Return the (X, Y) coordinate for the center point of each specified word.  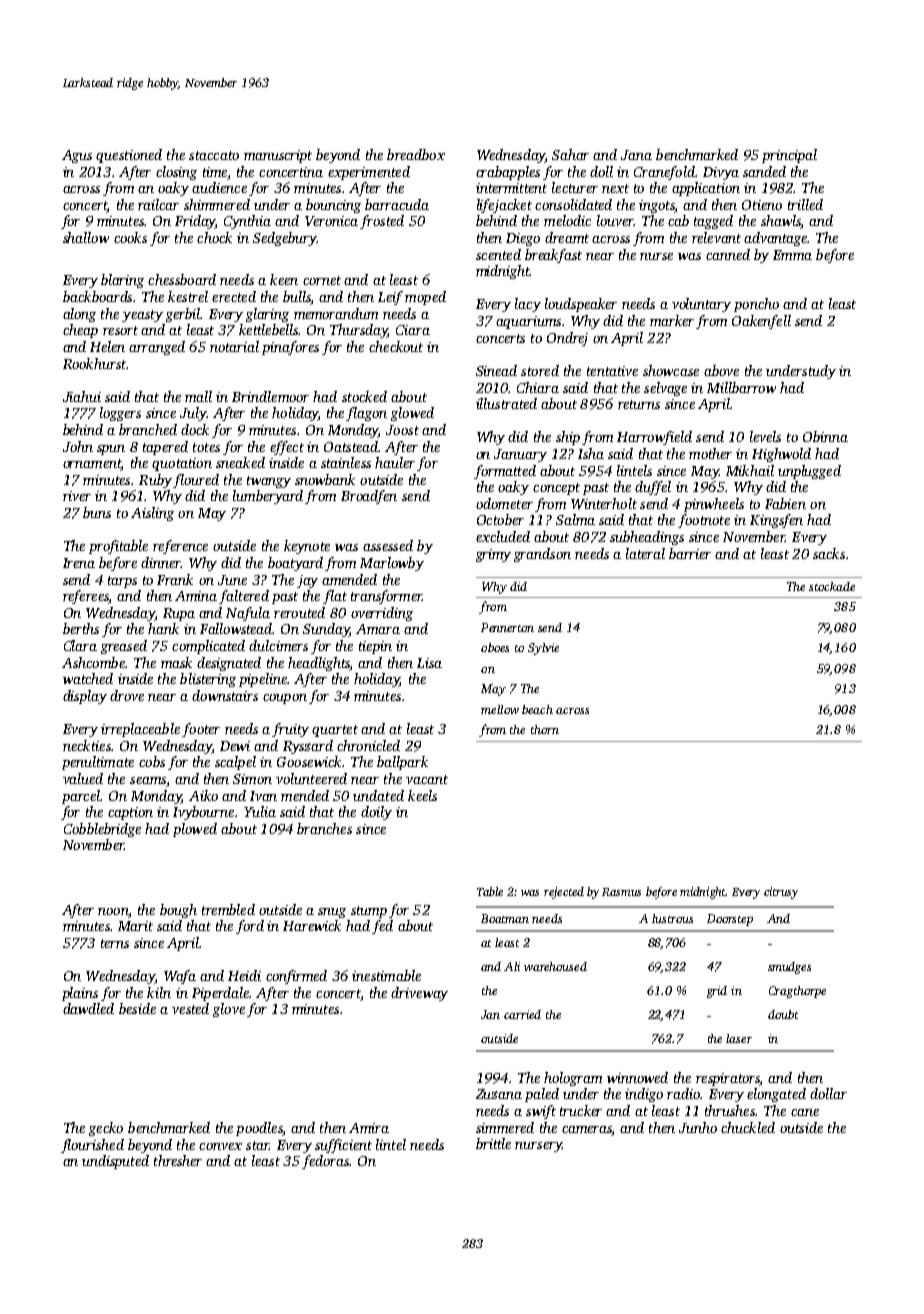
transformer (386, 597)
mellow (500, 709)
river (77, 496)
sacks (829, 553)
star (257, 1145)
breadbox (416, 154)
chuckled (748, 1127)
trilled (805, 204)
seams (148, 780)
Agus (77, 156)
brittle (493, 1143)
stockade (832, 586)
